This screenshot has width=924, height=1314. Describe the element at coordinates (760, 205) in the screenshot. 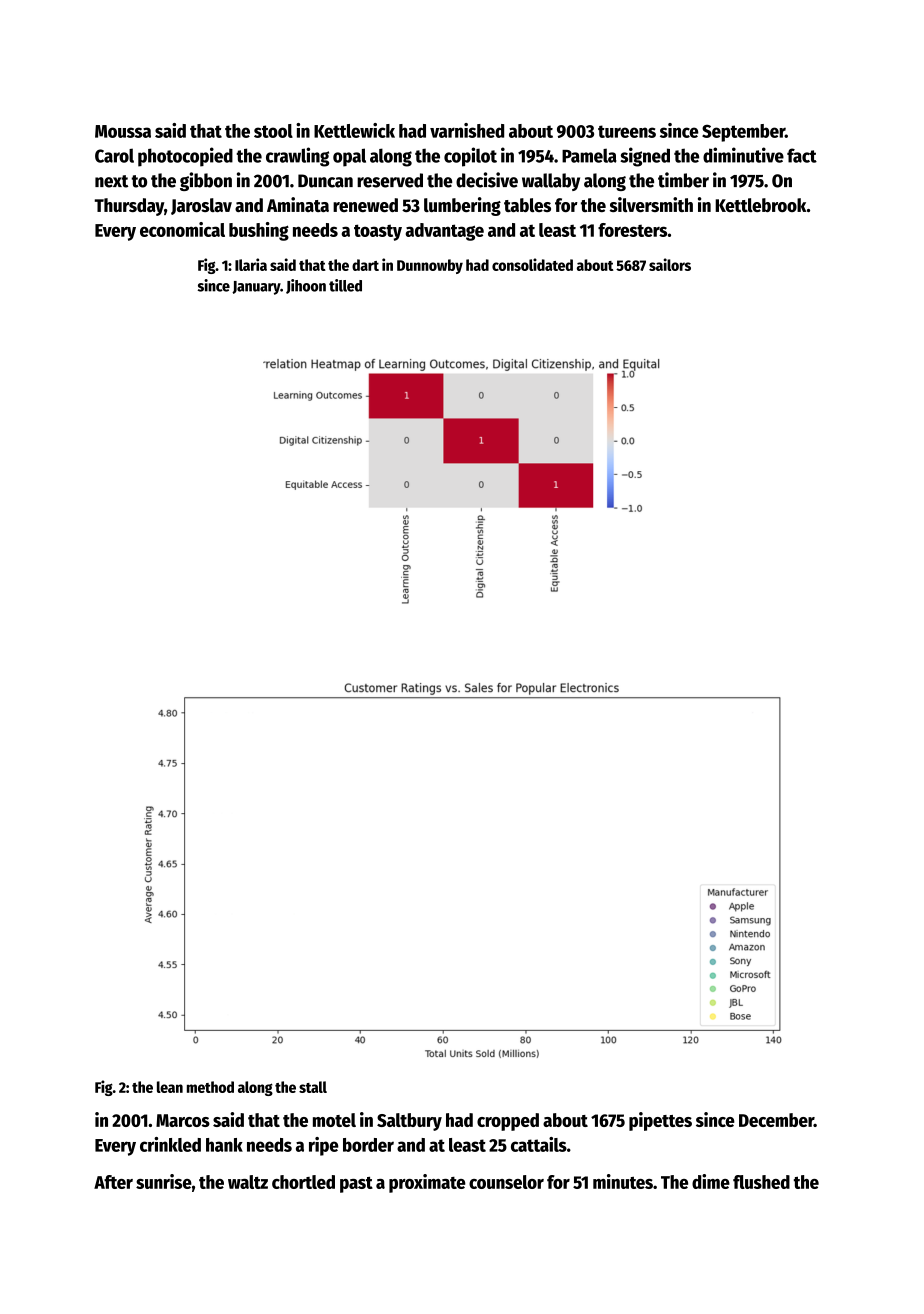

I see `Kettlebrook` at that location.
